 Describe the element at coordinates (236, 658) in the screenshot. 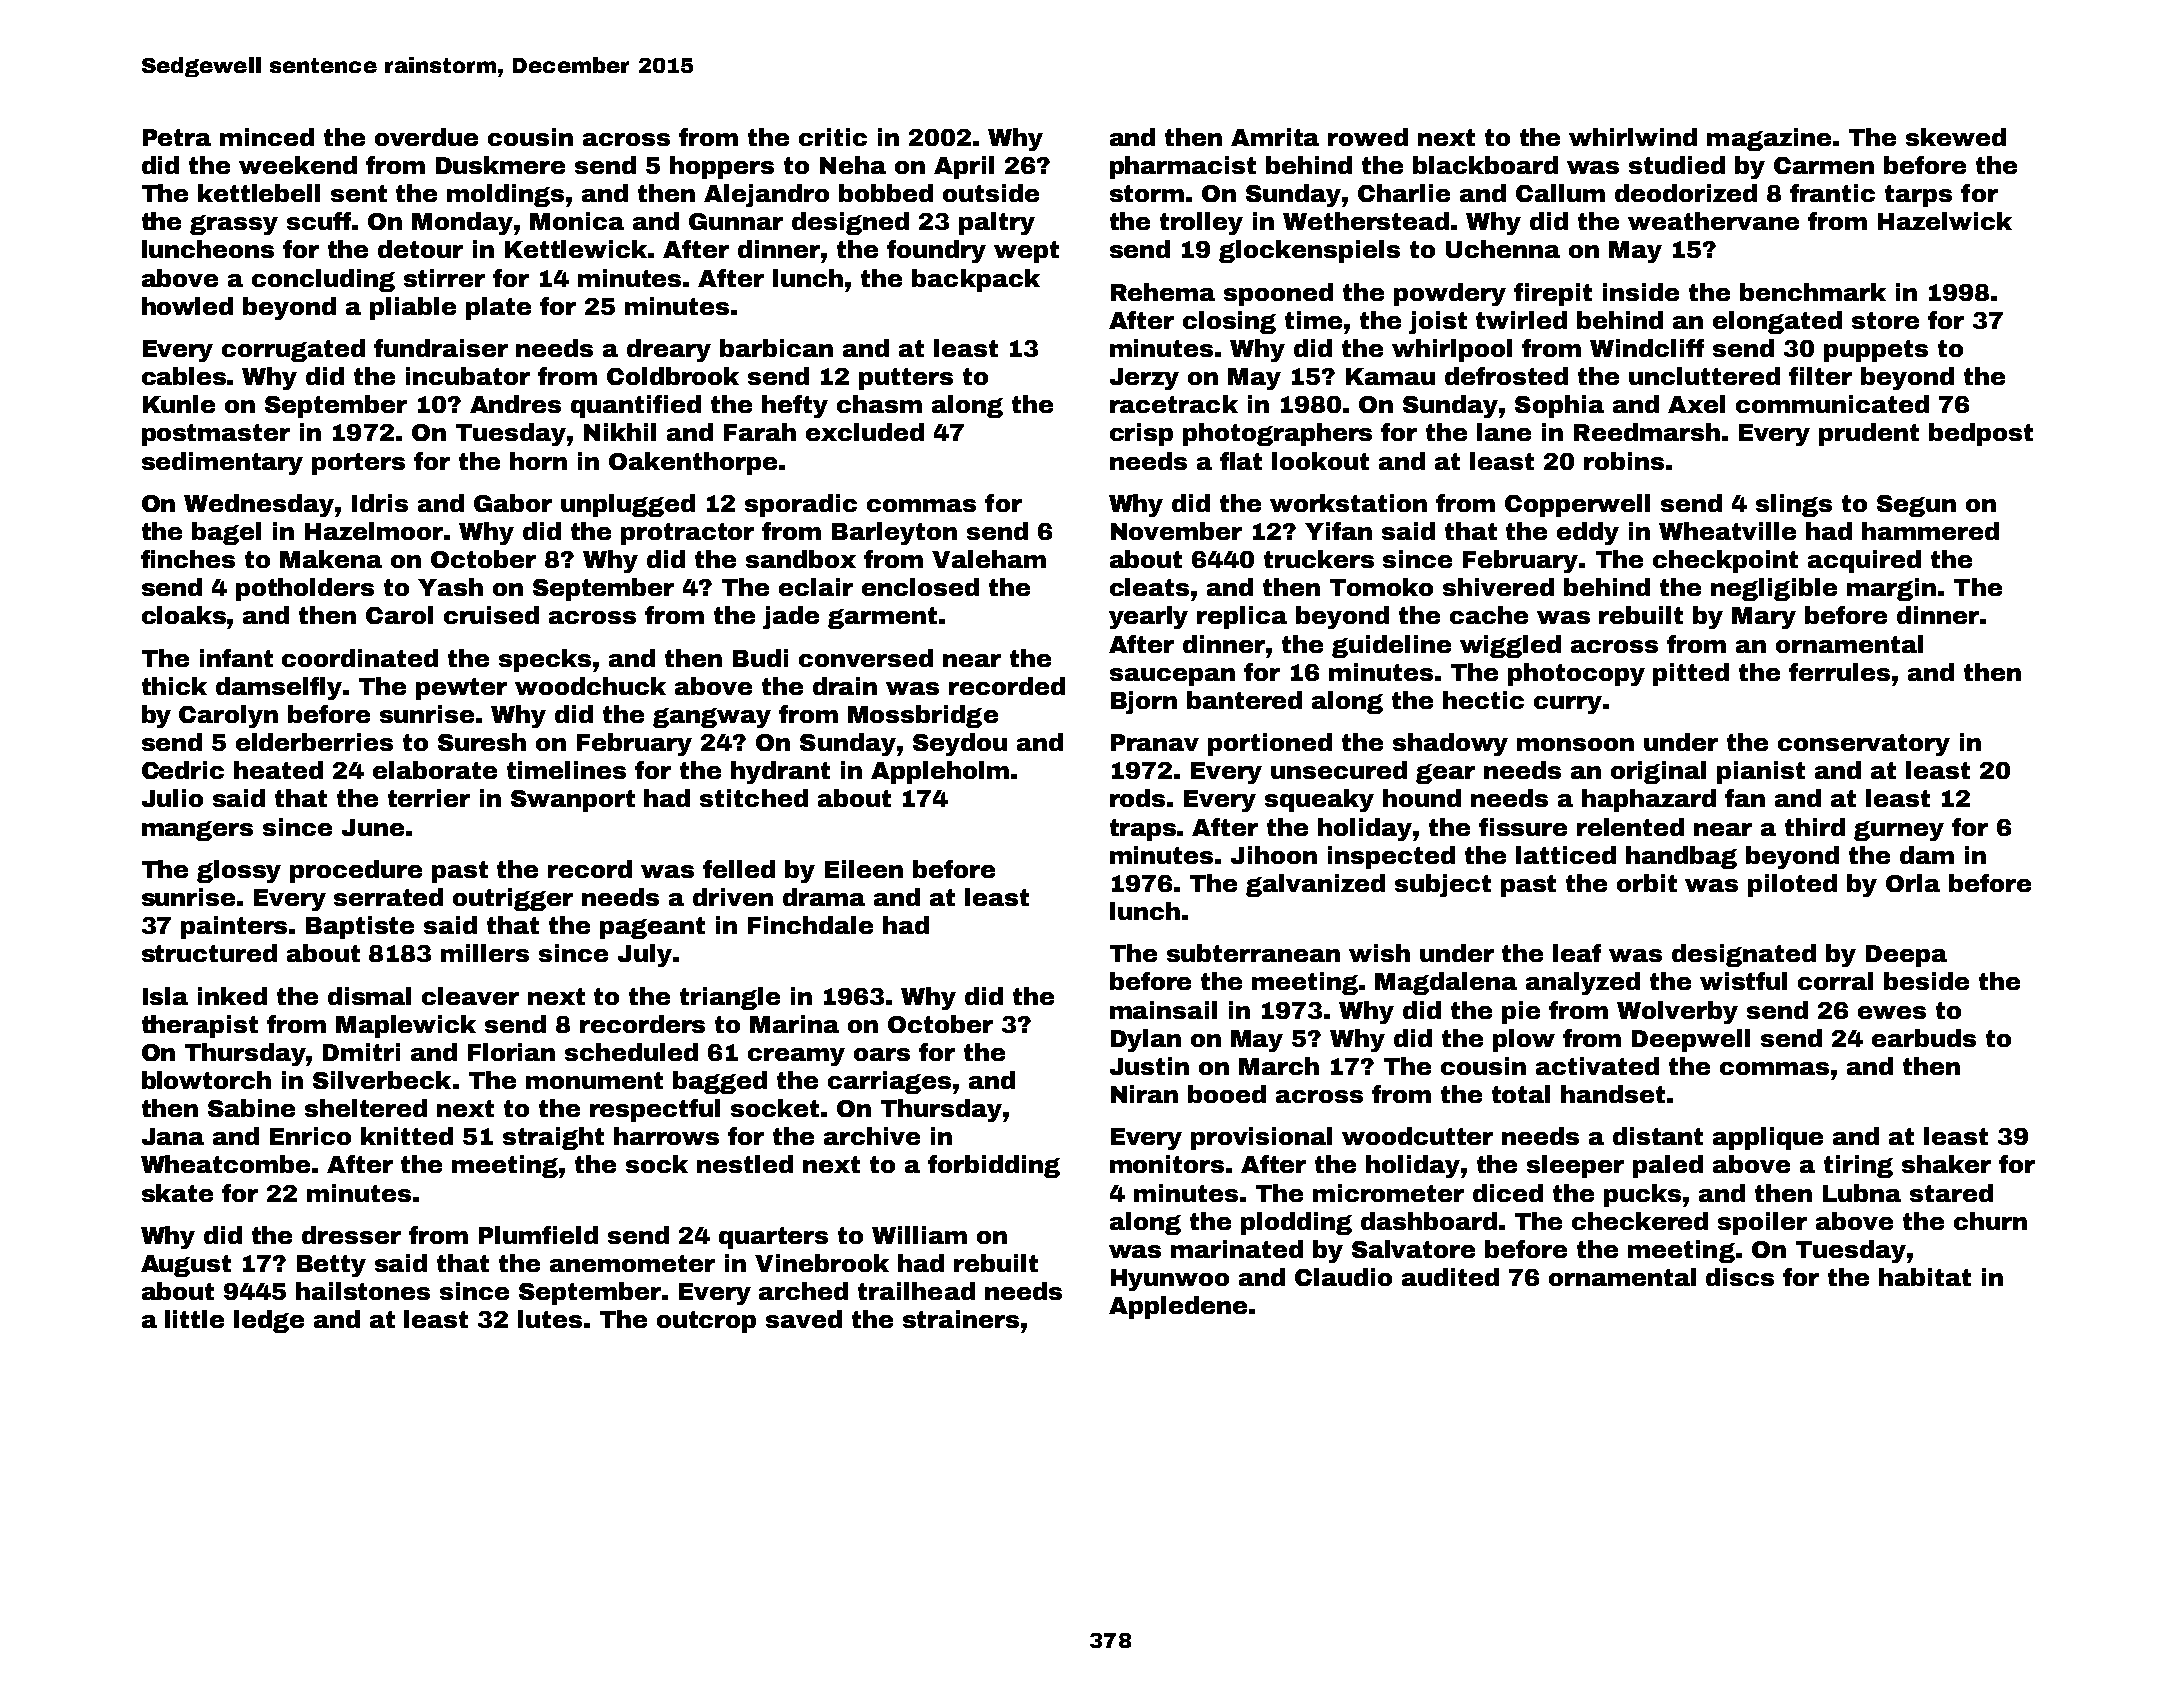

I see `infant` at that location.
